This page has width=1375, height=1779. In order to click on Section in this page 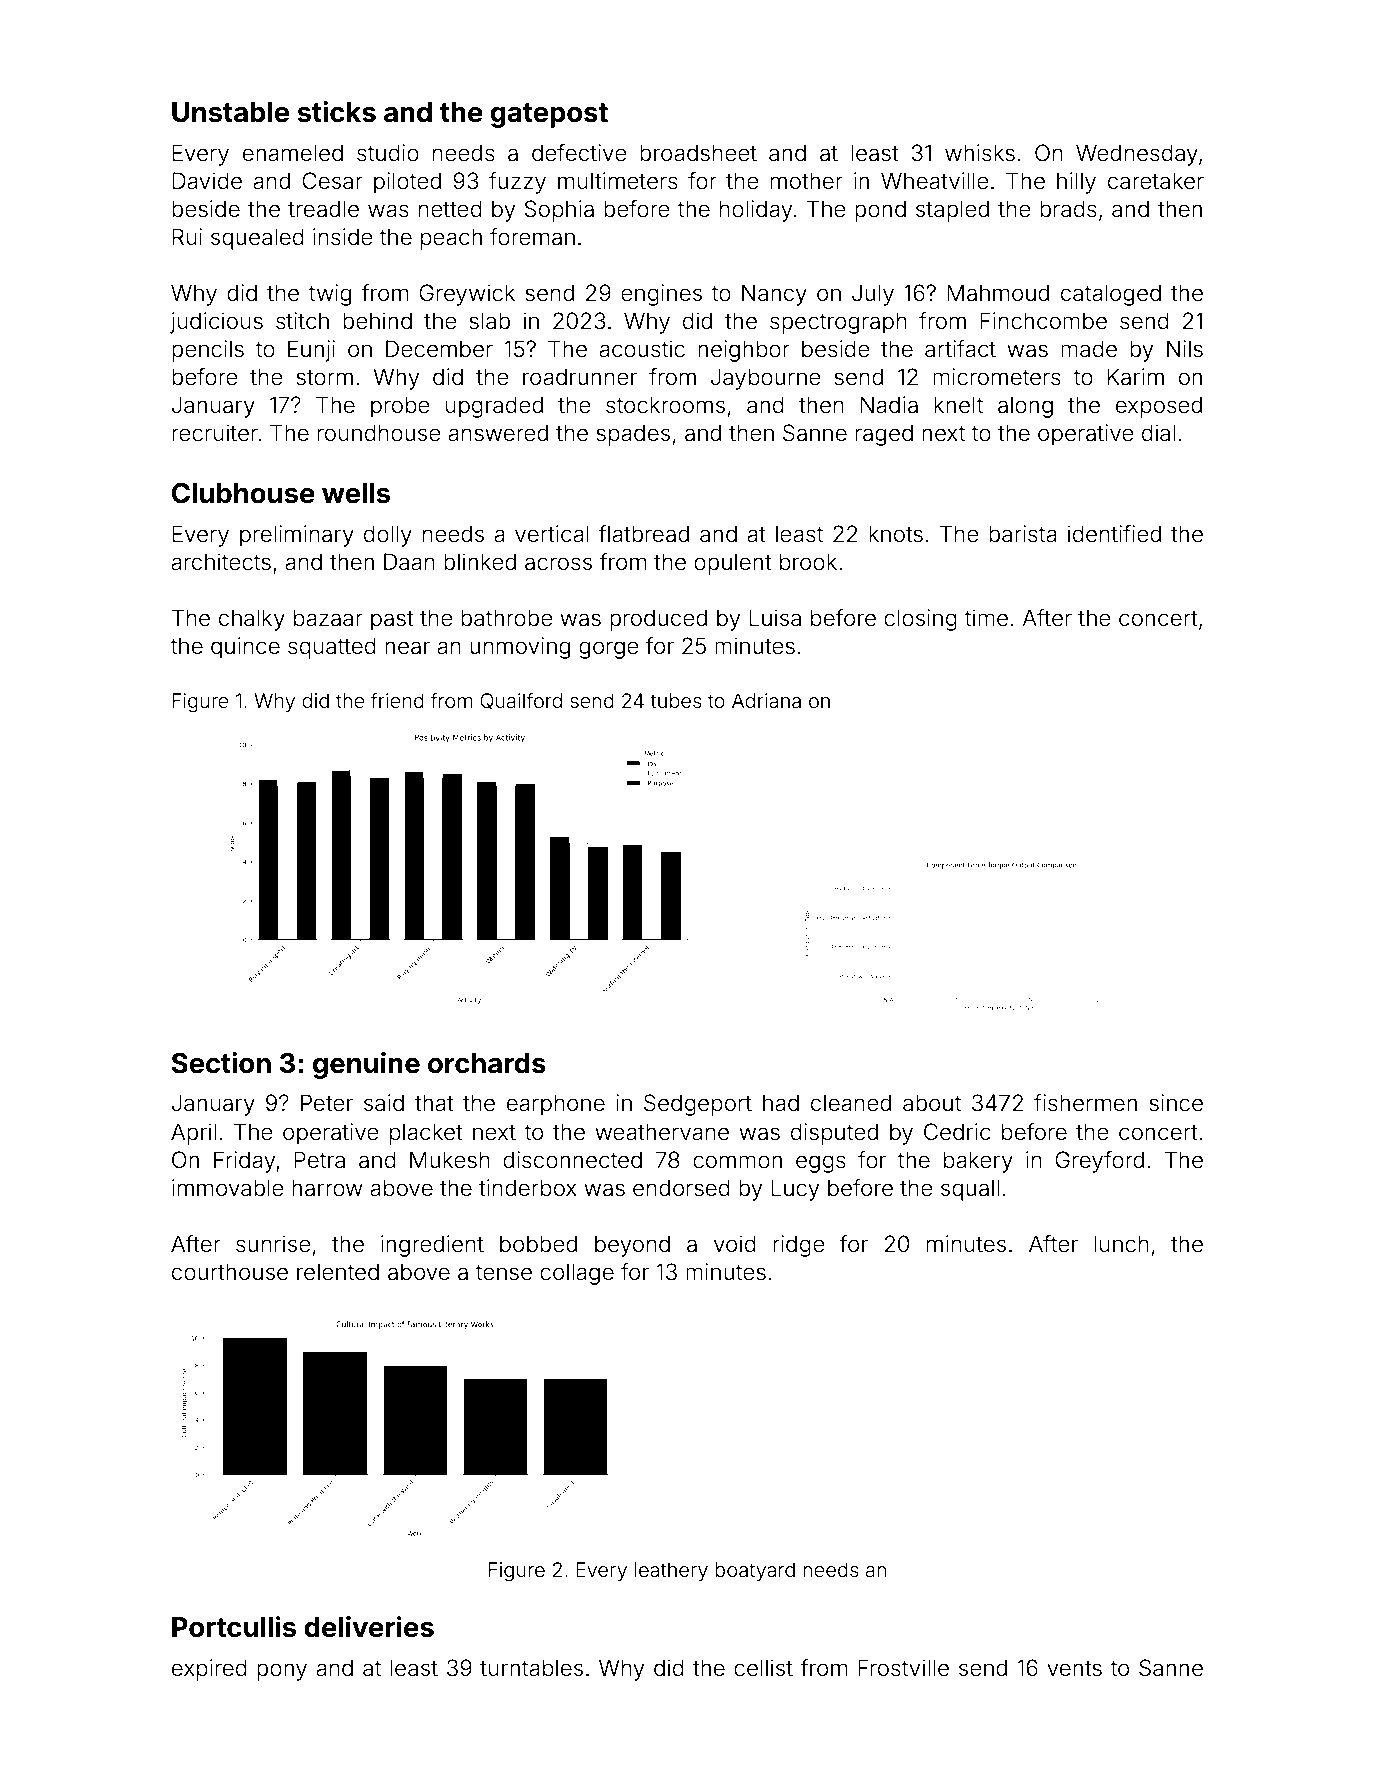, I will do `click(221, 1063)`.
